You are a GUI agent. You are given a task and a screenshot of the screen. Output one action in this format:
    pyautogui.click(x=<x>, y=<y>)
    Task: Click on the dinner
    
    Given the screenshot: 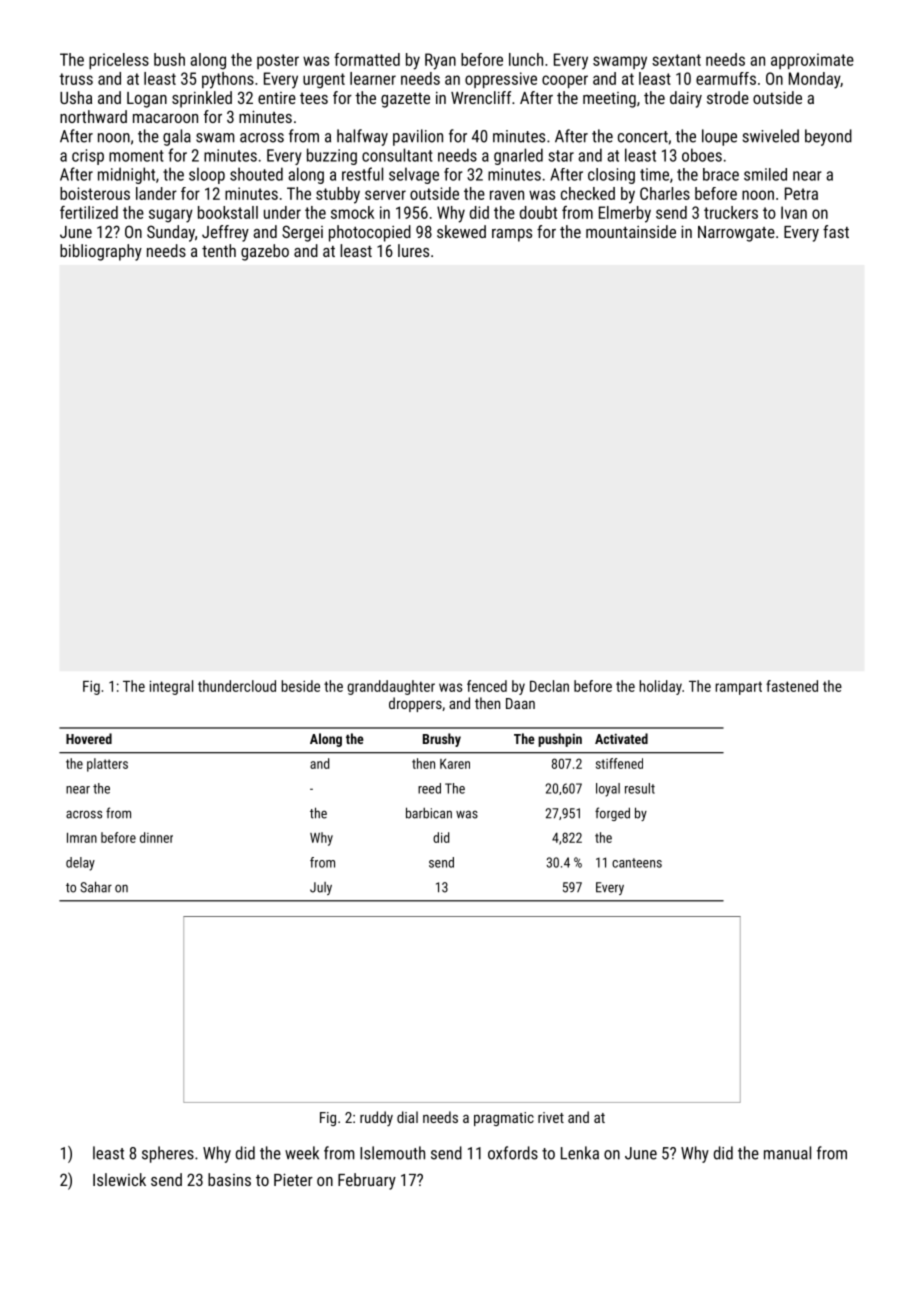 What is the action you would take?
    pyautogui.click(x=156, y=837)
